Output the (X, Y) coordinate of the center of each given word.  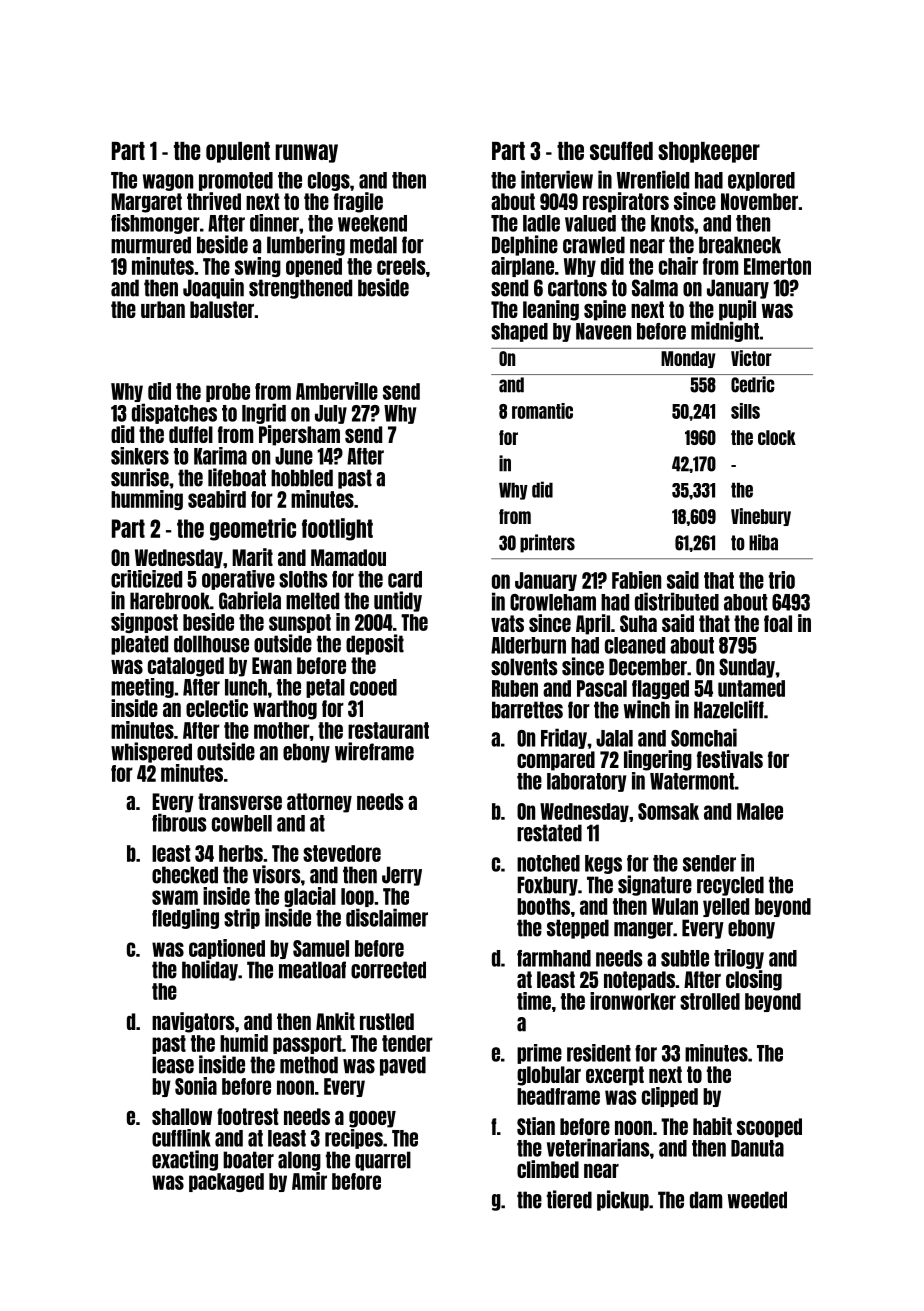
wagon (168, 182)
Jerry (402, 876)
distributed (677, 601)
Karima (220, 456)
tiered (569, 1199)
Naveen (603, 331)
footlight (337, 529)
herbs (241, 853)
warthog (285, 710)
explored (761, 181)
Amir (309, 1181)
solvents (524, 667)
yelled (726, 907)
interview (557, 179)
